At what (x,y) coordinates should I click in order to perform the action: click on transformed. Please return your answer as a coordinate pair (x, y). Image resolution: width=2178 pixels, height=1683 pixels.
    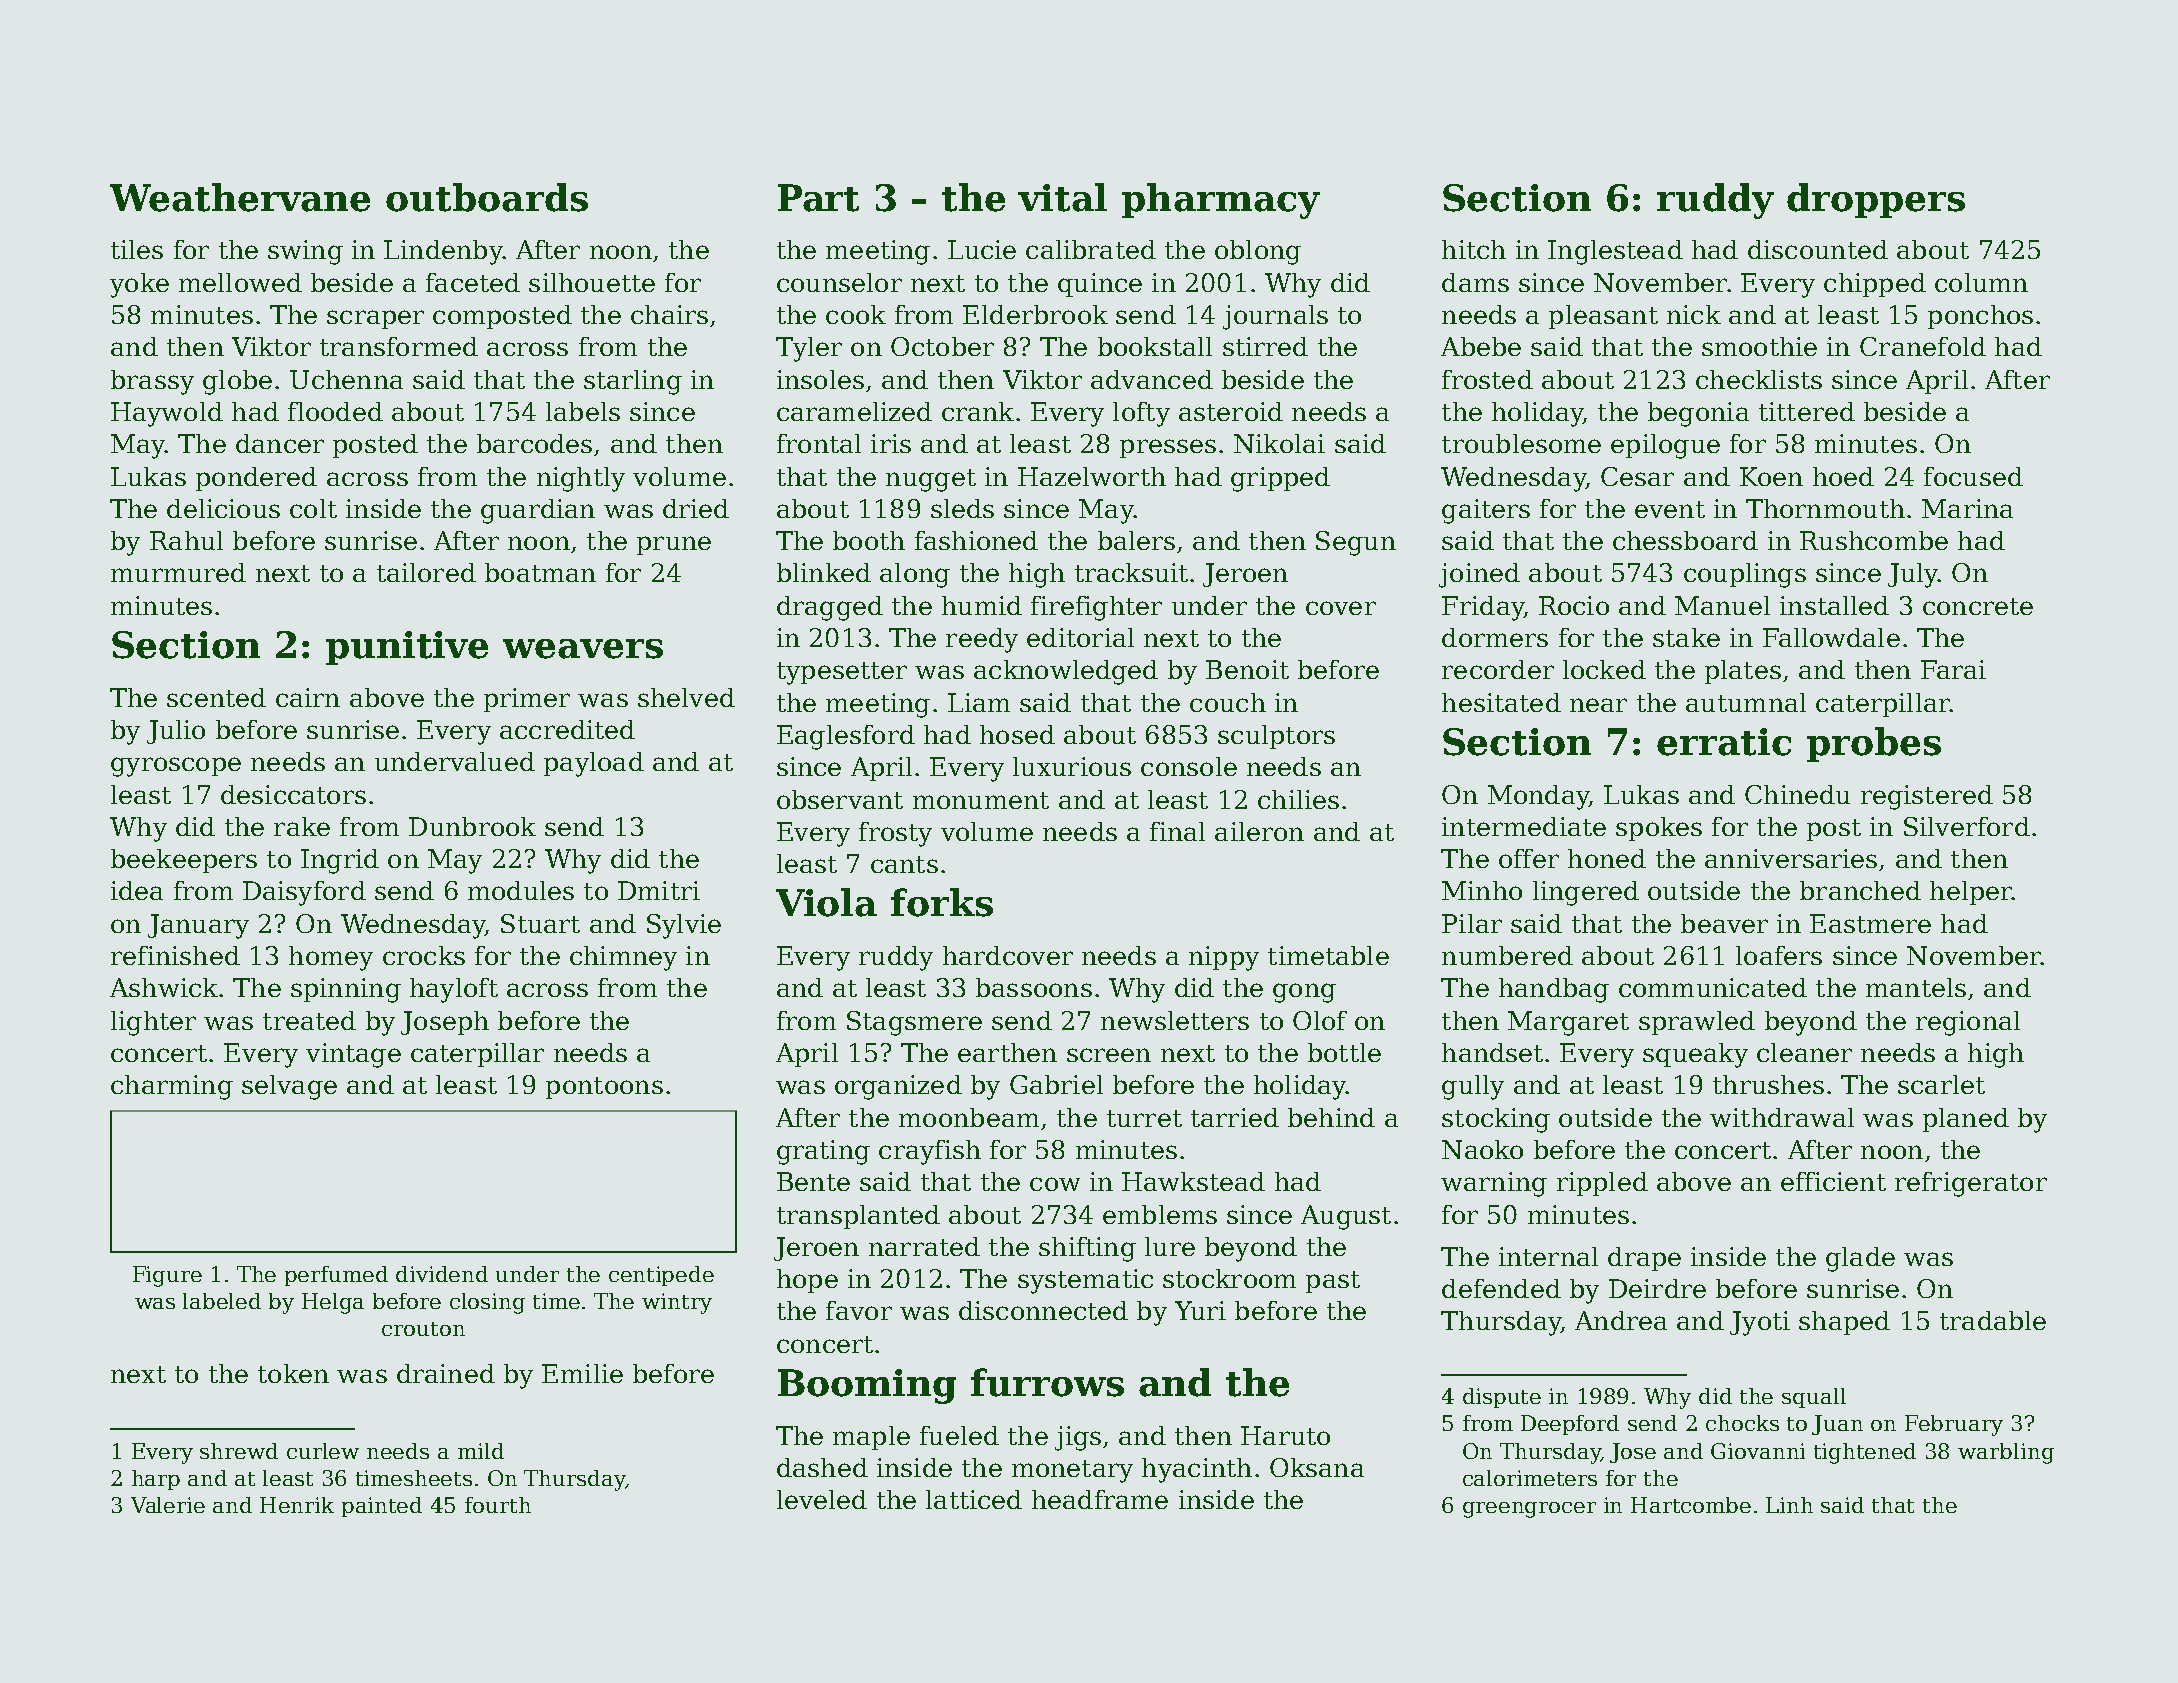
    Looking at the image, I should click on (399, 346).
